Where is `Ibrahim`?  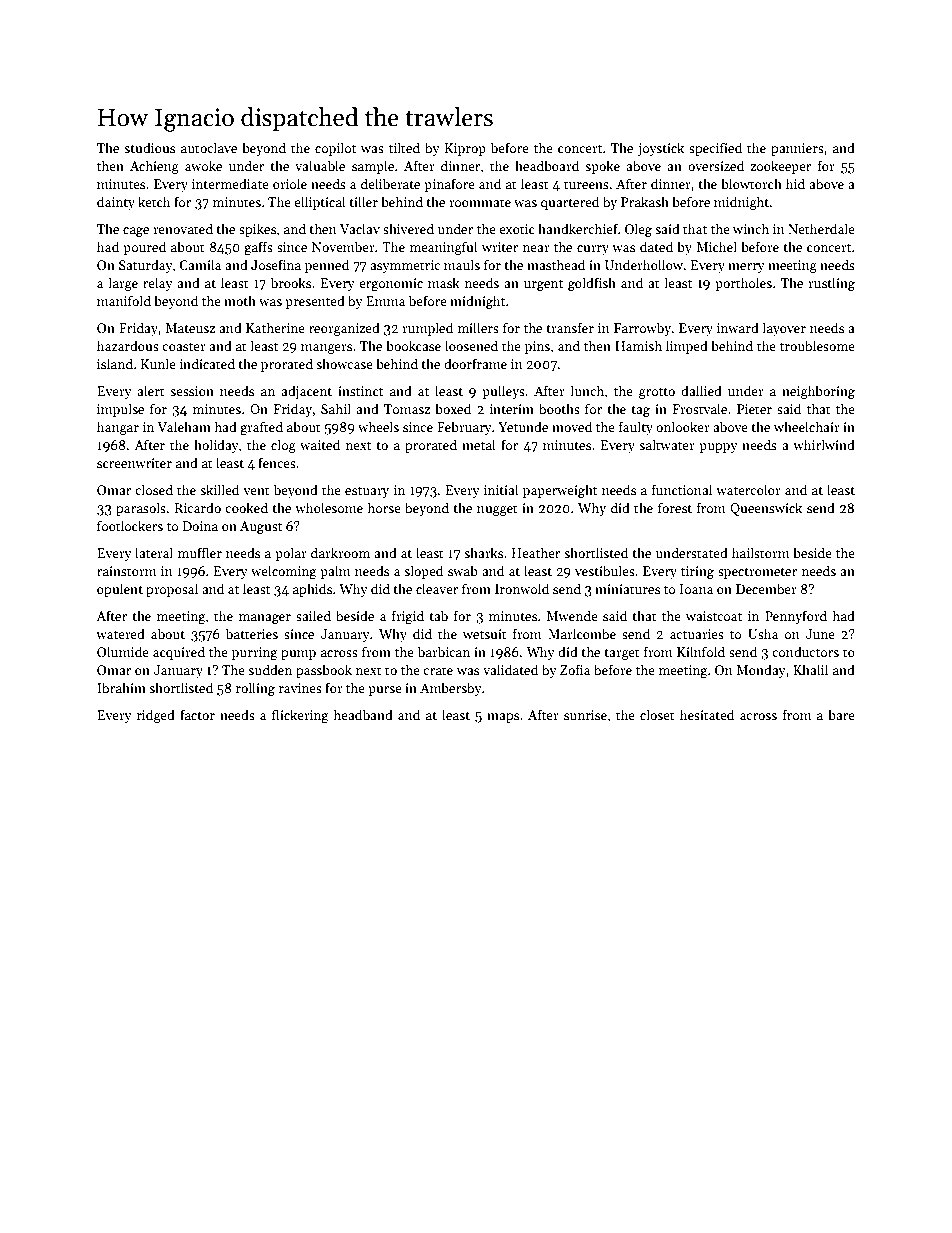
Ibrahim is located at coordinates (121, 687).
